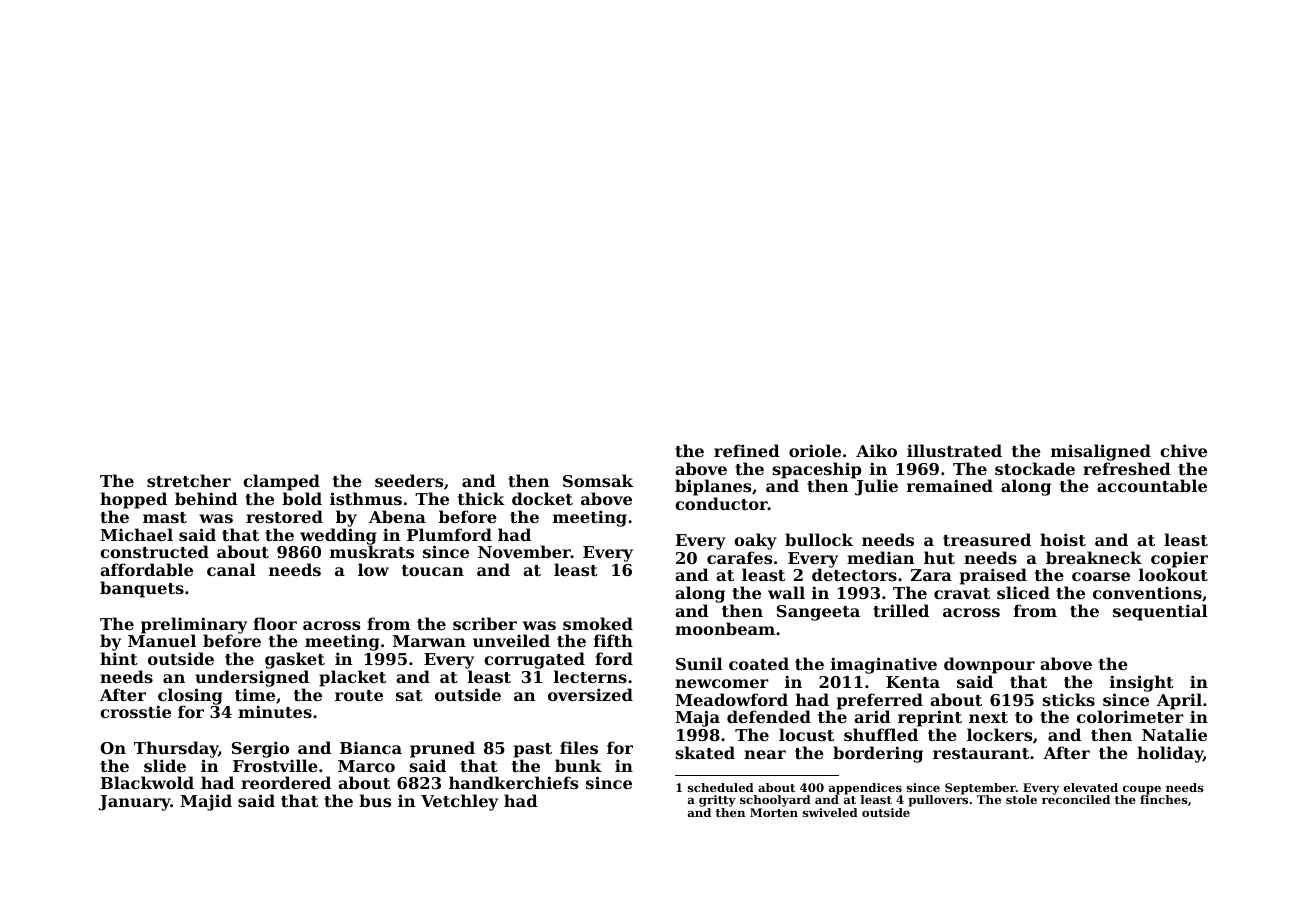 This page has width=1308, height=924. Describe the element at coordinates (747, 450) in the page. I see `refined` at that location.
